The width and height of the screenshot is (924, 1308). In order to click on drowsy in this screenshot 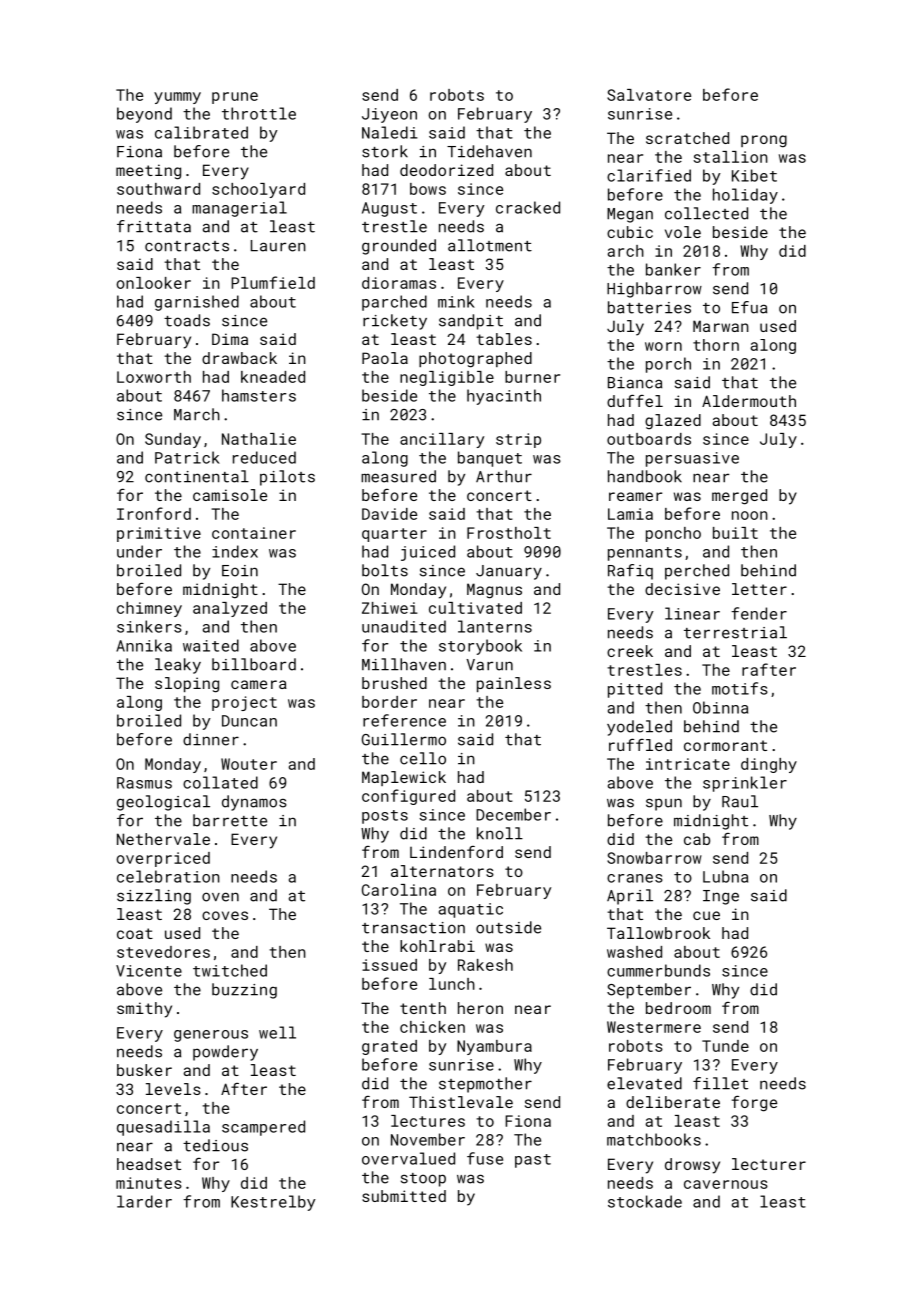, I will do `click(692, 1166)`.
